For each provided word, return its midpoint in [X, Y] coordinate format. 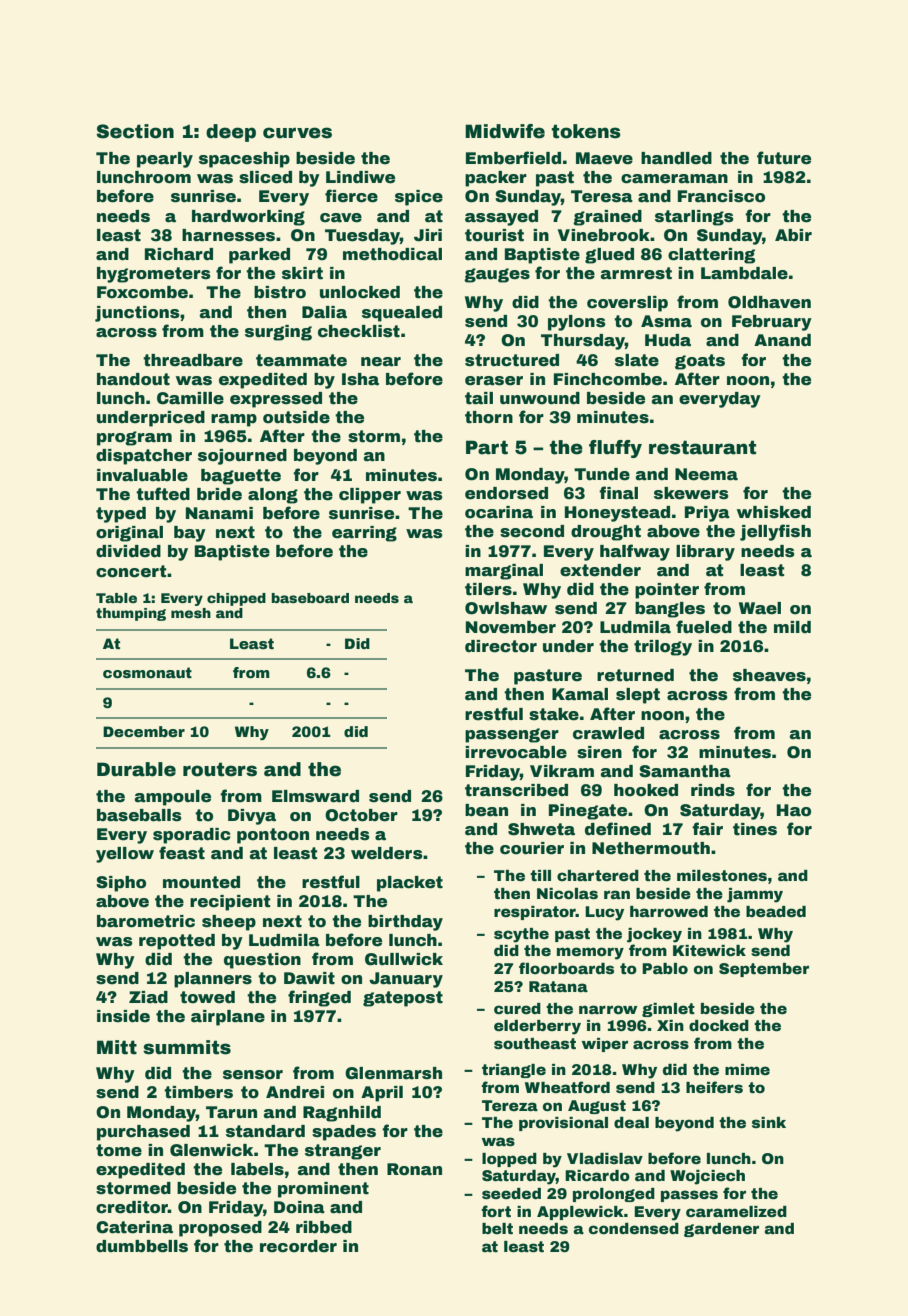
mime [747, 1069]
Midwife [505, 131]
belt [497, 1228]
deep [231, 133]
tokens [586, 131]
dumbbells [142, 1246]
